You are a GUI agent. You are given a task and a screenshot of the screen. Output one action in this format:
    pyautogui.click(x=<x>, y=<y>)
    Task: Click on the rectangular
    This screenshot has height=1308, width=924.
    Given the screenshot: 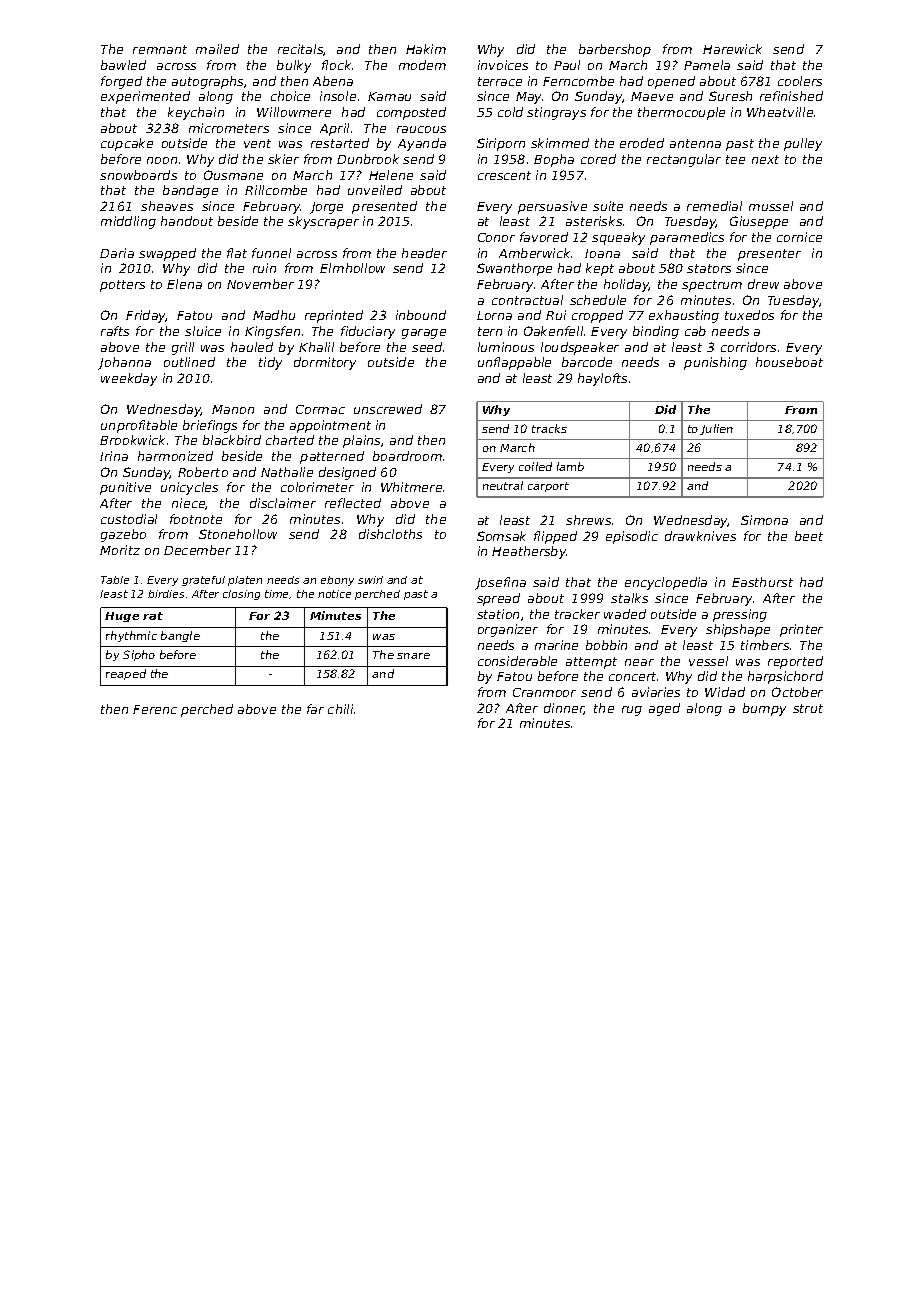 What is the action you would take?
    pyautogui.click(x=684, y=160)
